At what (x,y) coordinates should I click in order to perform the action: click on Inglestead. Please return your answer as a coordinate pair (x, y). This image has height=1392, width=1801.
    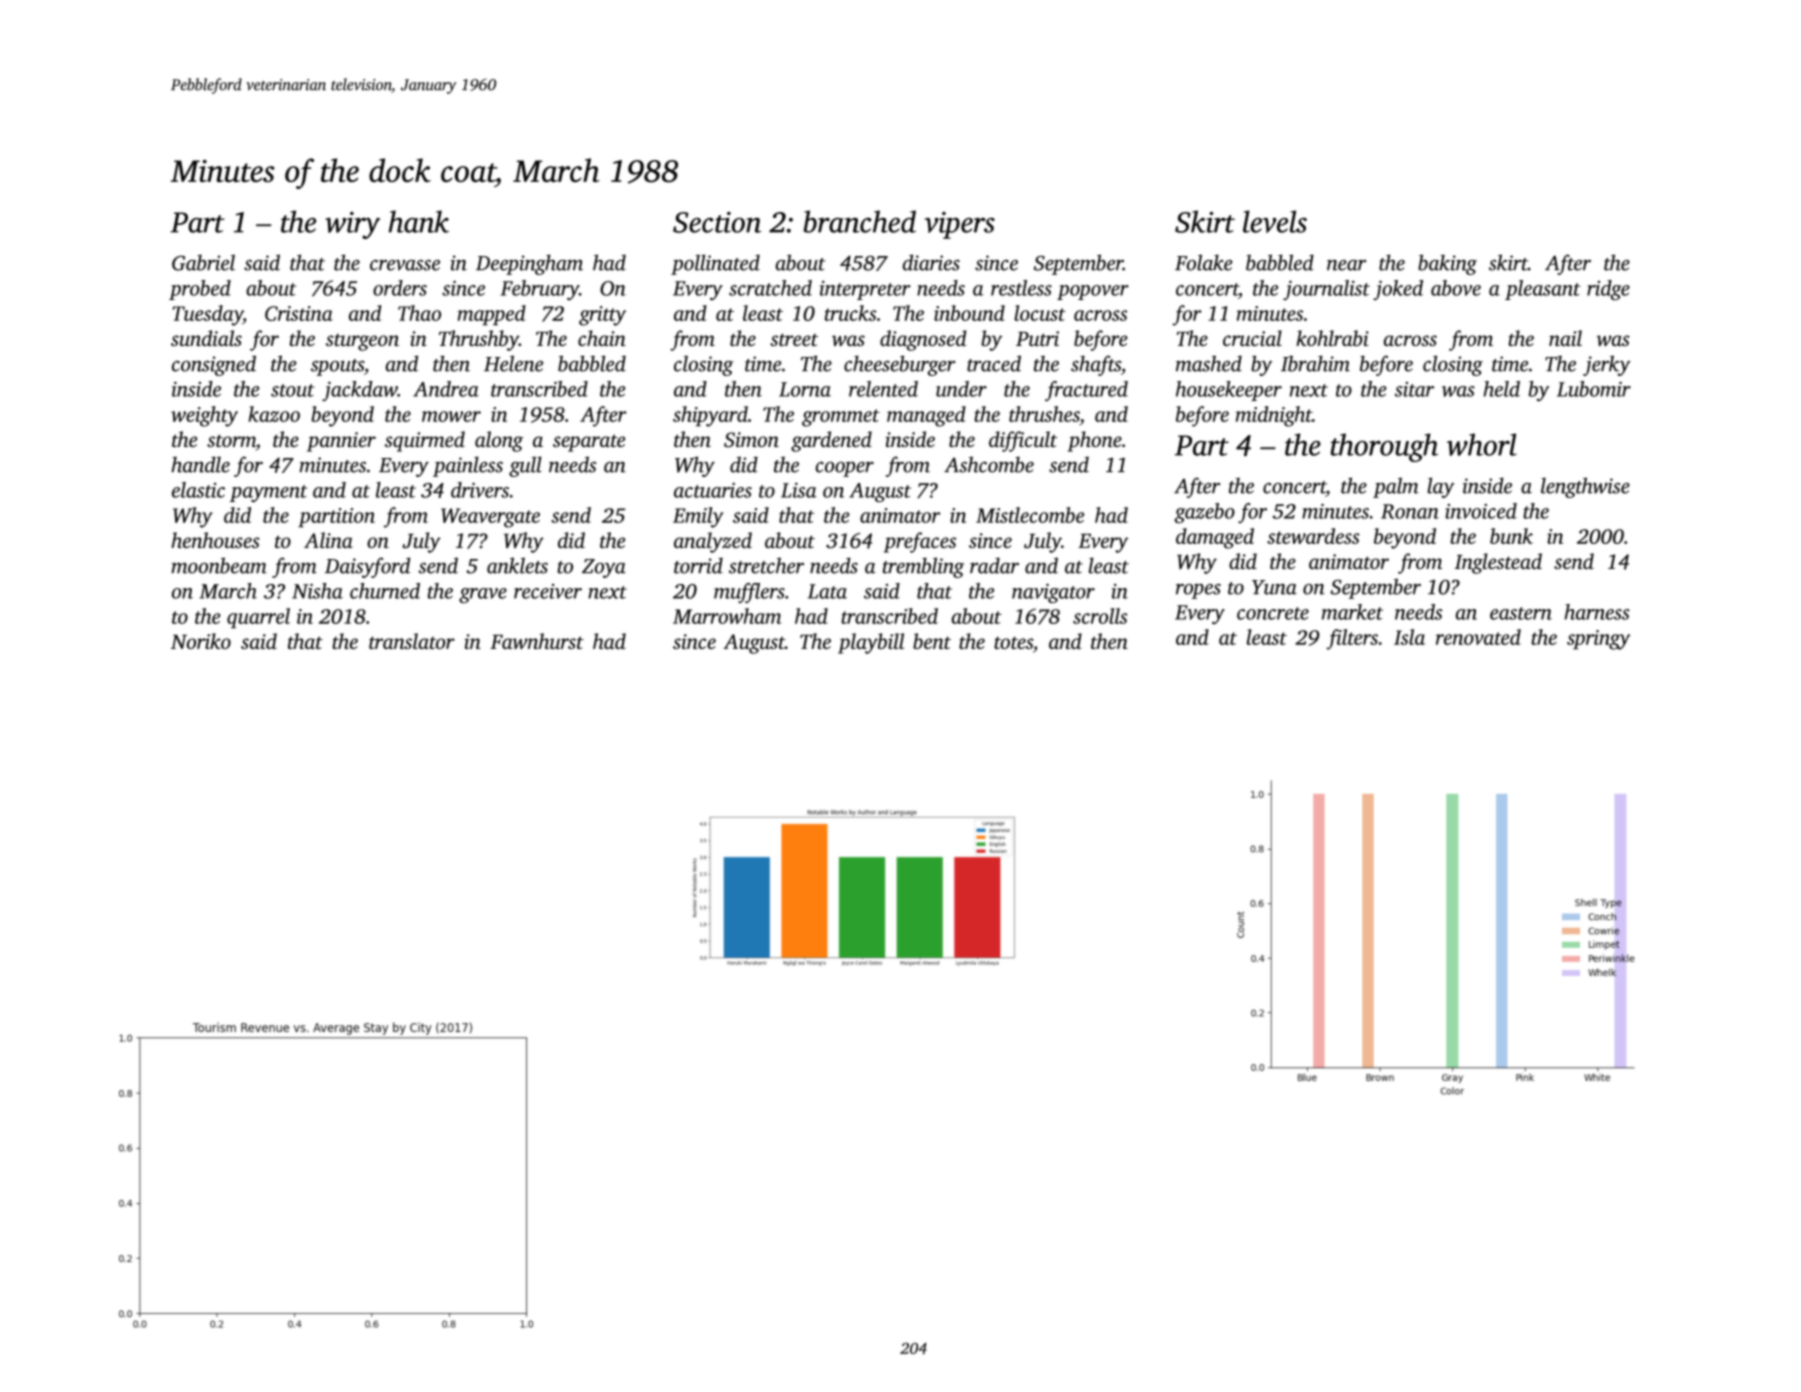
    Looking at the image, I should click on (1498, 563).
